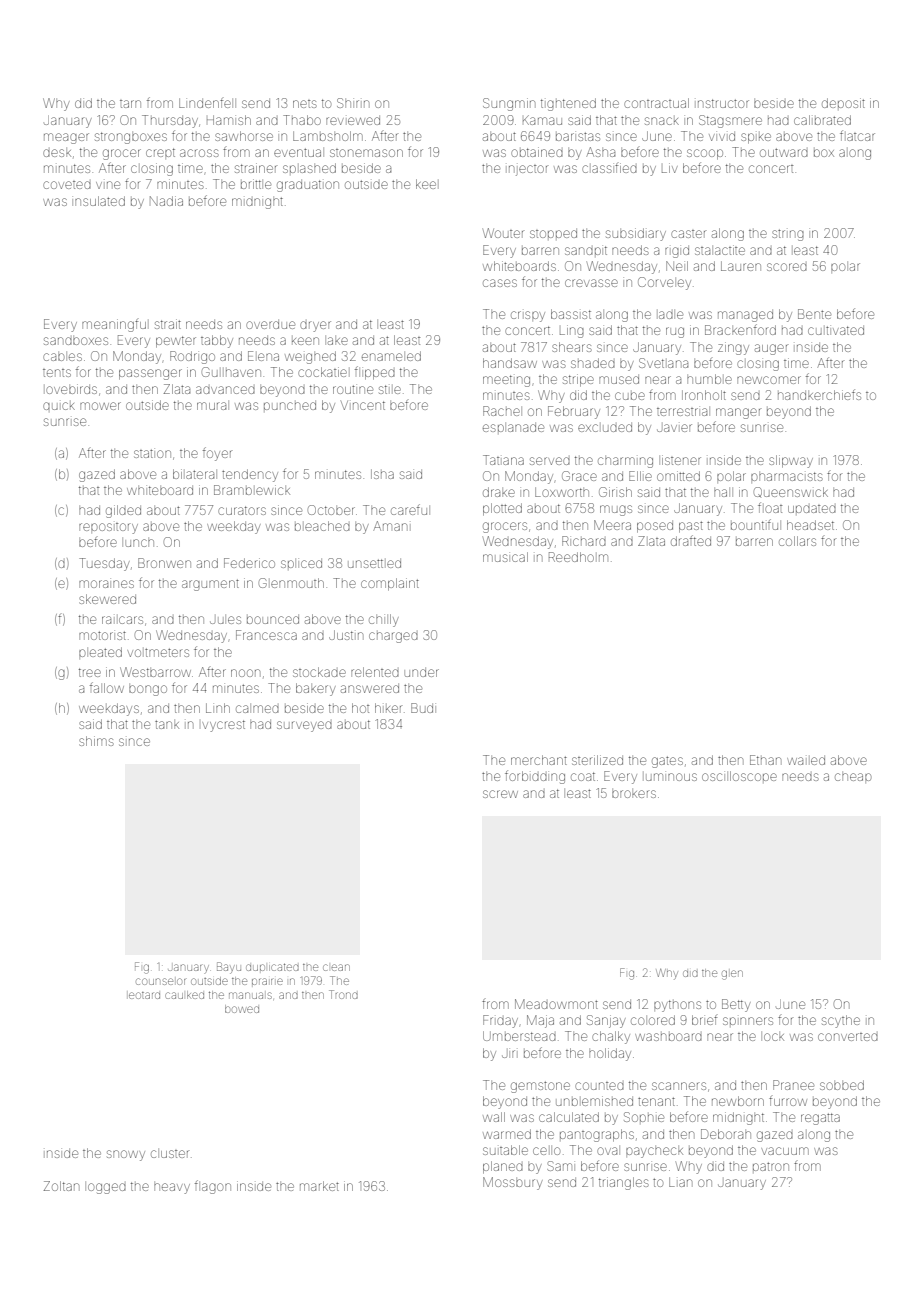 The image size is (924, 1308). What do you see at coordinates (319, 1186) in the document?
I see `market` at bounding box center [319, 1186].
